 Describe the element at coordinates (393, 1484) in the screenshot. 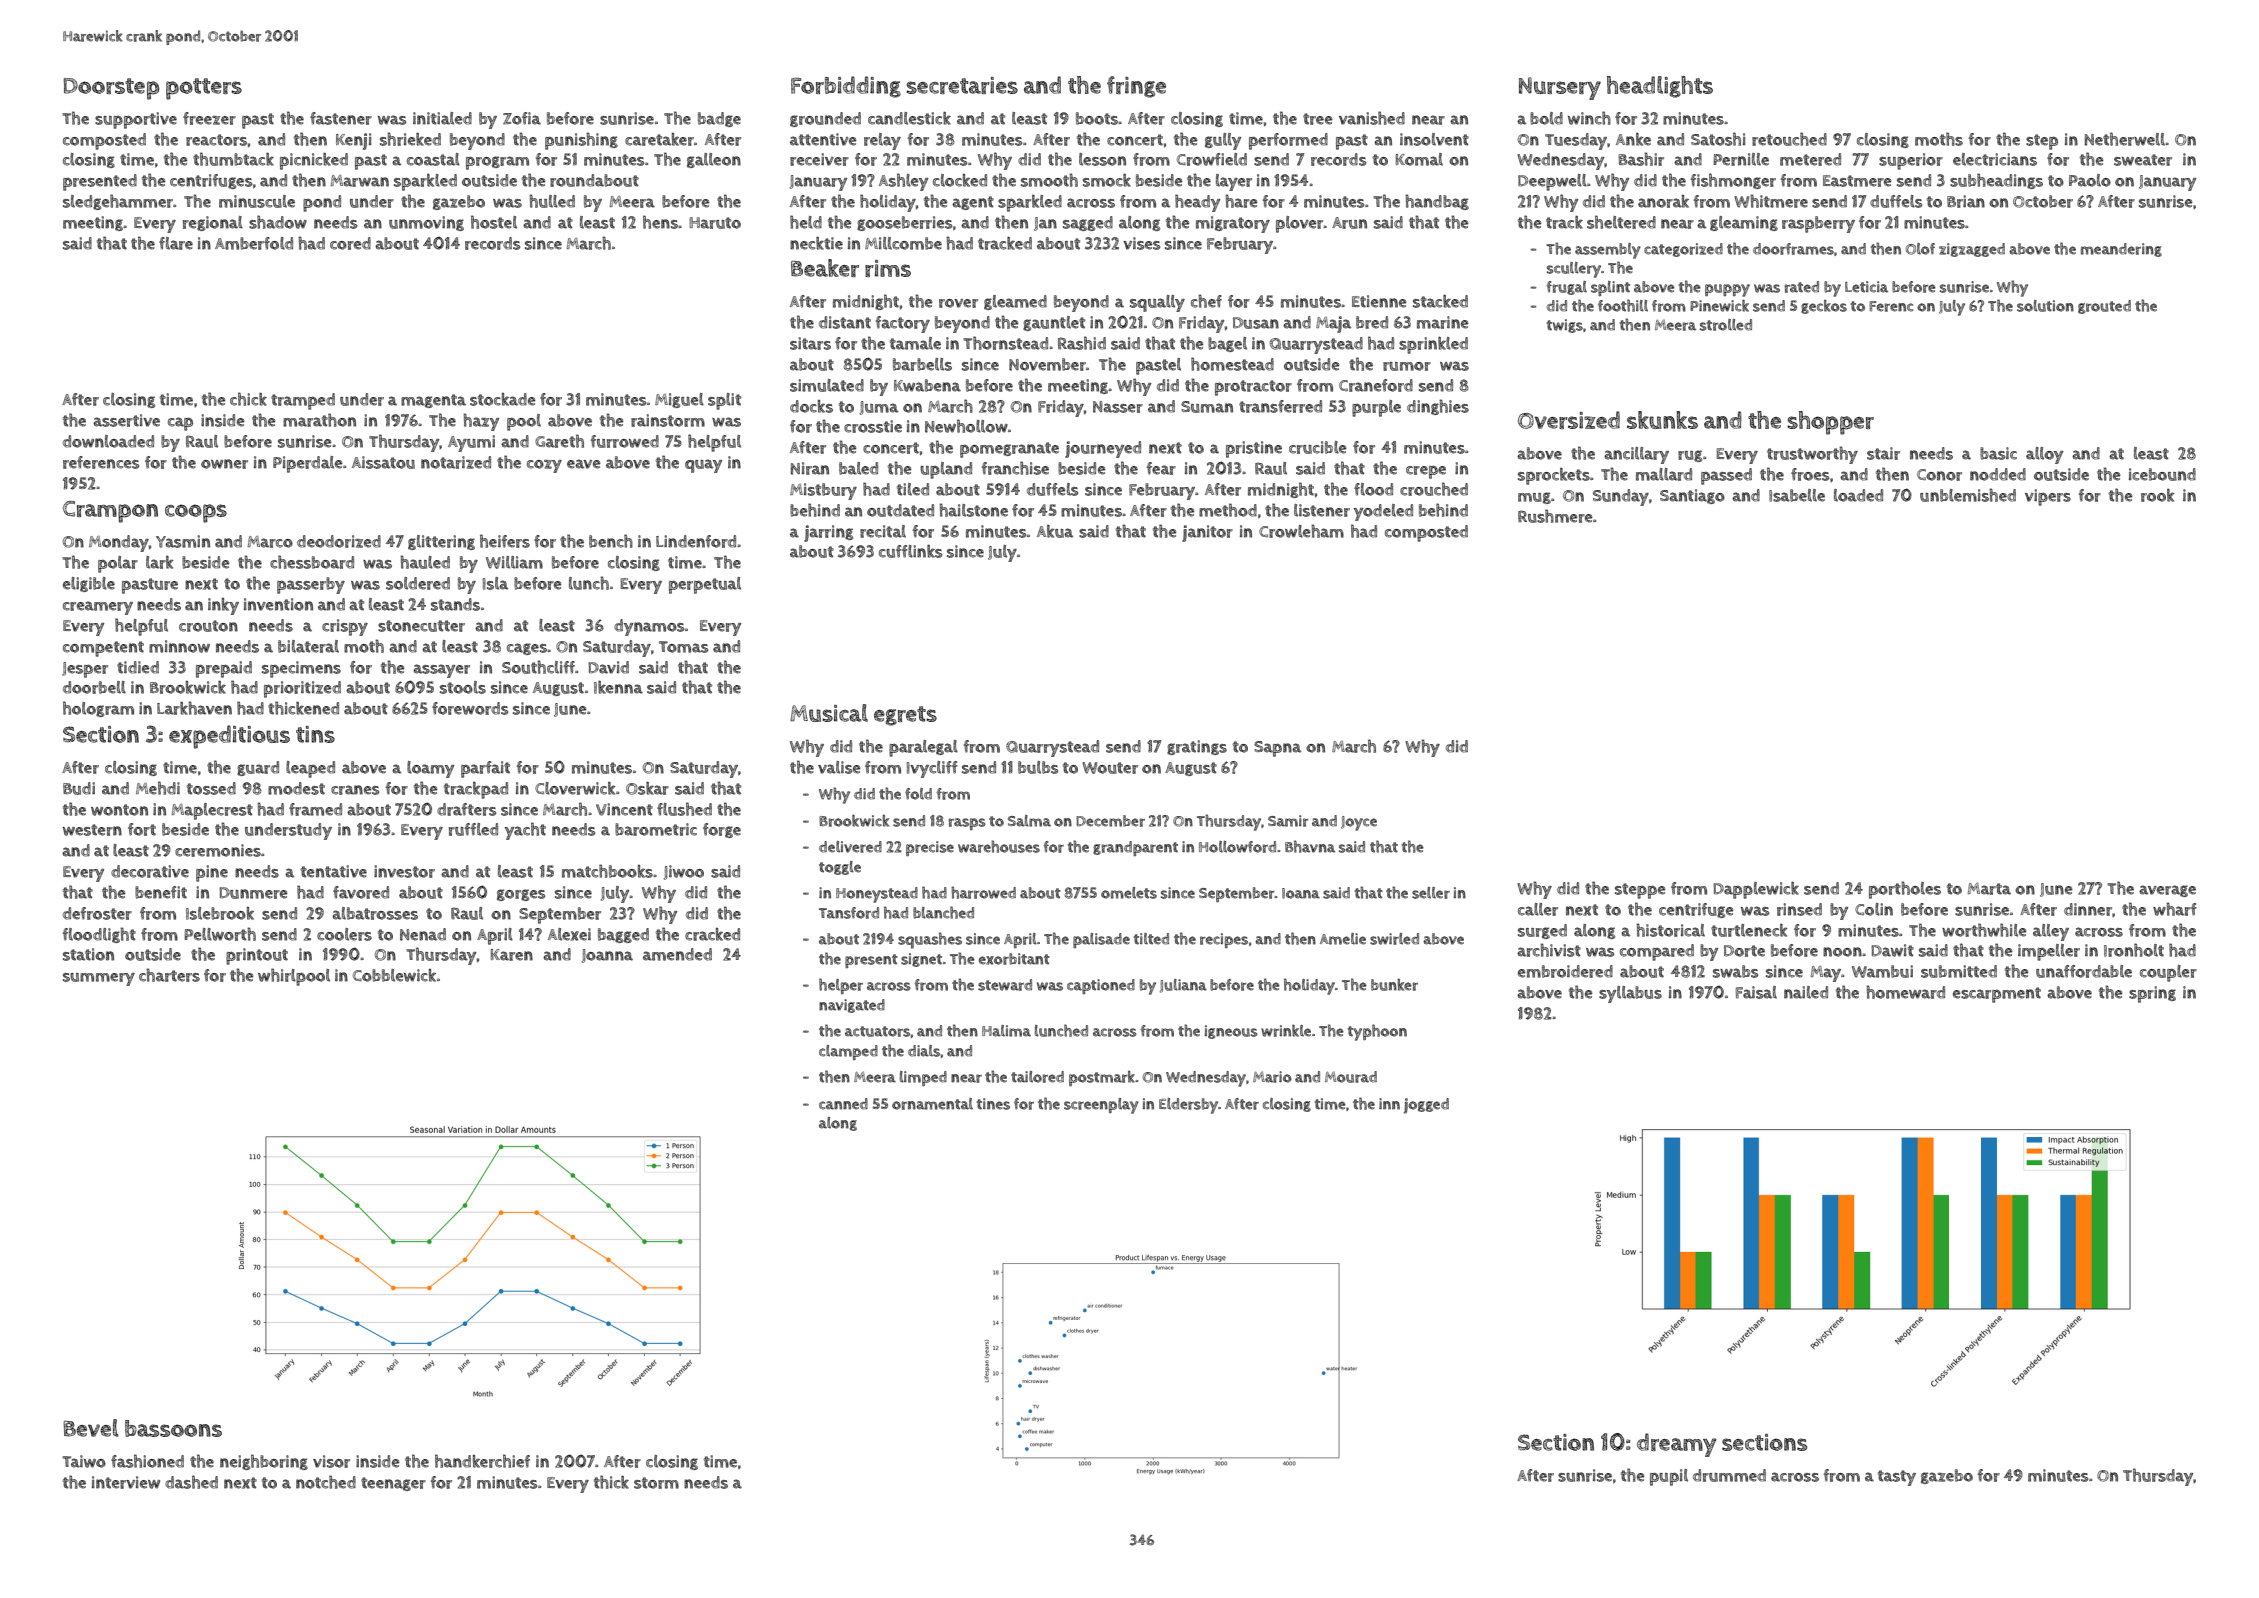

I see `teenager` at that location.
